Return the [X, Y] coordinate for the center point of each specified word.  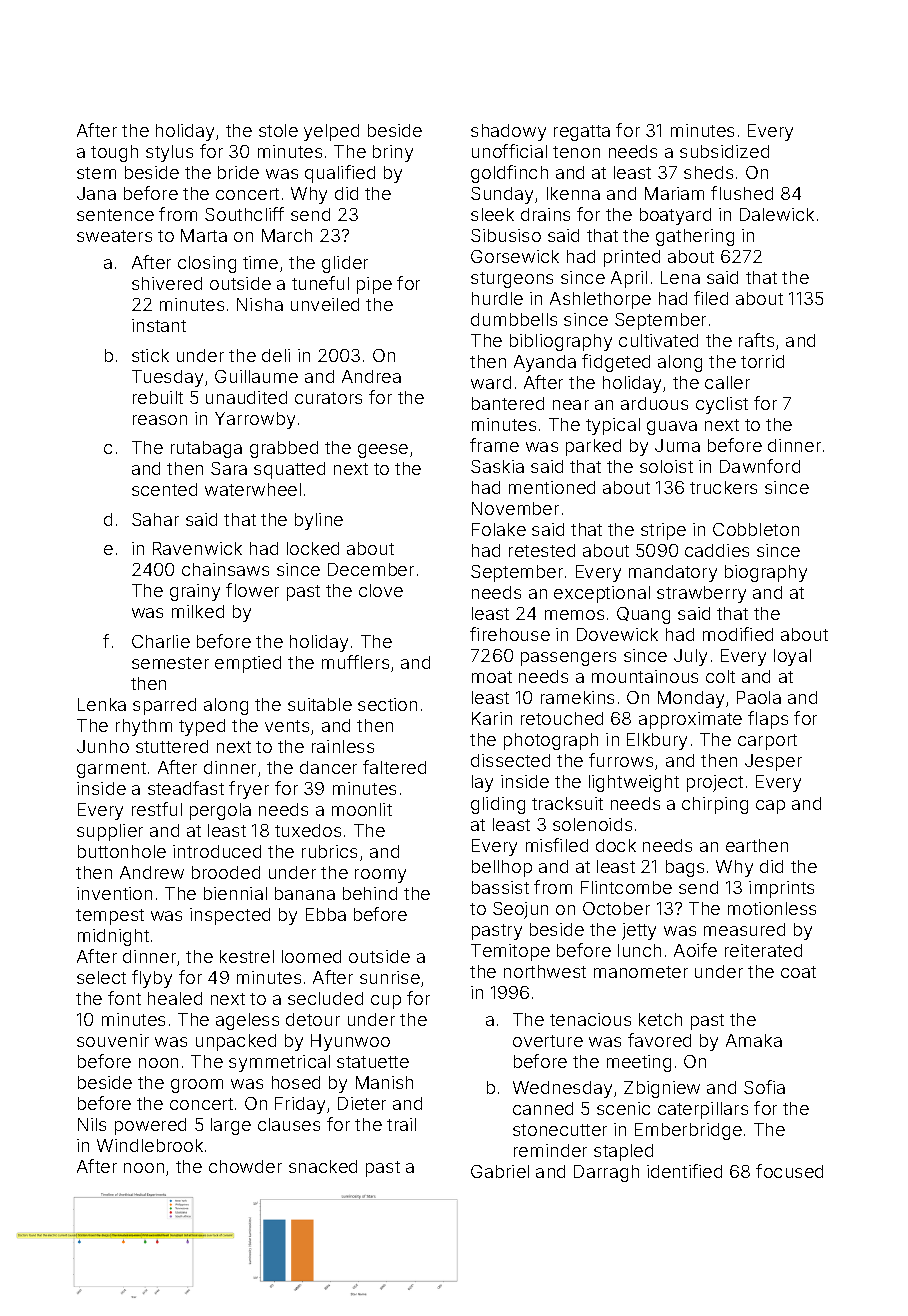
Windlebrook [150, 1145]
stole [278, 130]
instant [159, 325]
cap [770, 807]
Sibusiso [506, 235]
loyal [792, 657]
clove [381, 590]
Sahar [155, 519]
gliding [498, 805]
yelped [331, 132]
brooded [226, 872]
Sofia [764, 1087]
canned [543, 1108]
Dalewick [777, 214]
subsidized [724, 151]
